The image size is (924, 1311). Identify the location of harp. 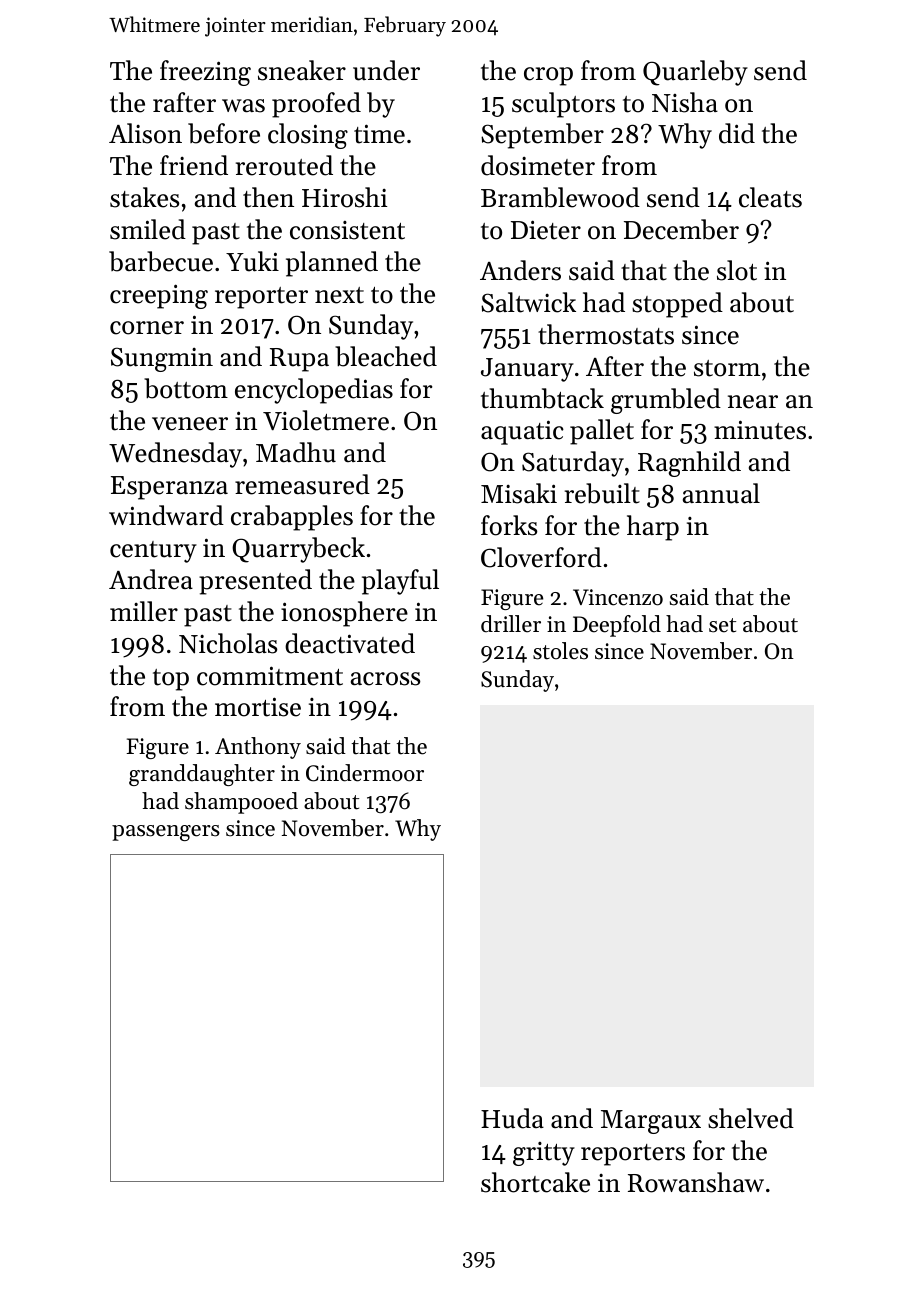
(653, 528).
